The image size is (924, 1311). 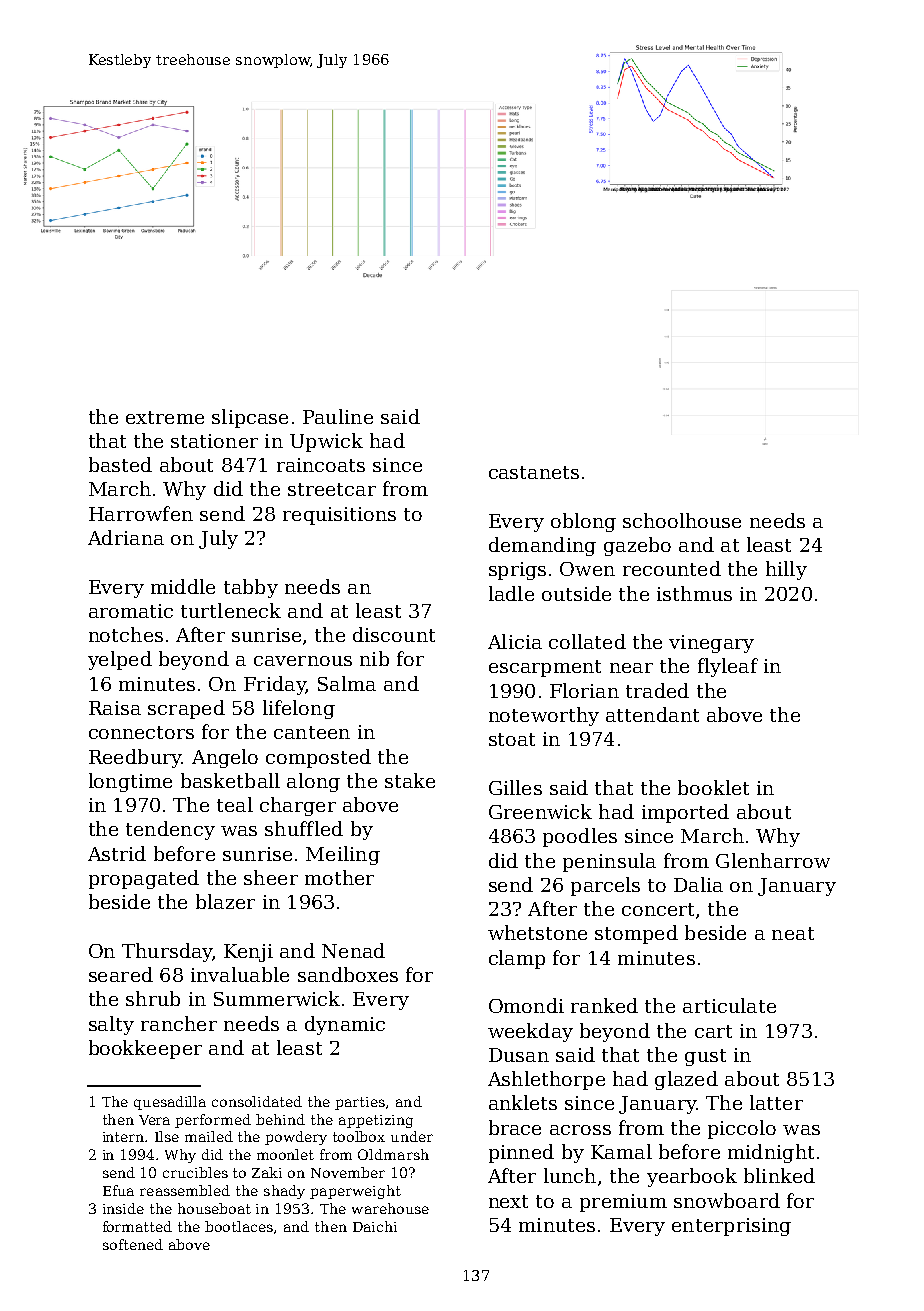 What do you see at coordinates (410, 780) in the screenshot?
I see `stake` at bounding box center [410, 780].
